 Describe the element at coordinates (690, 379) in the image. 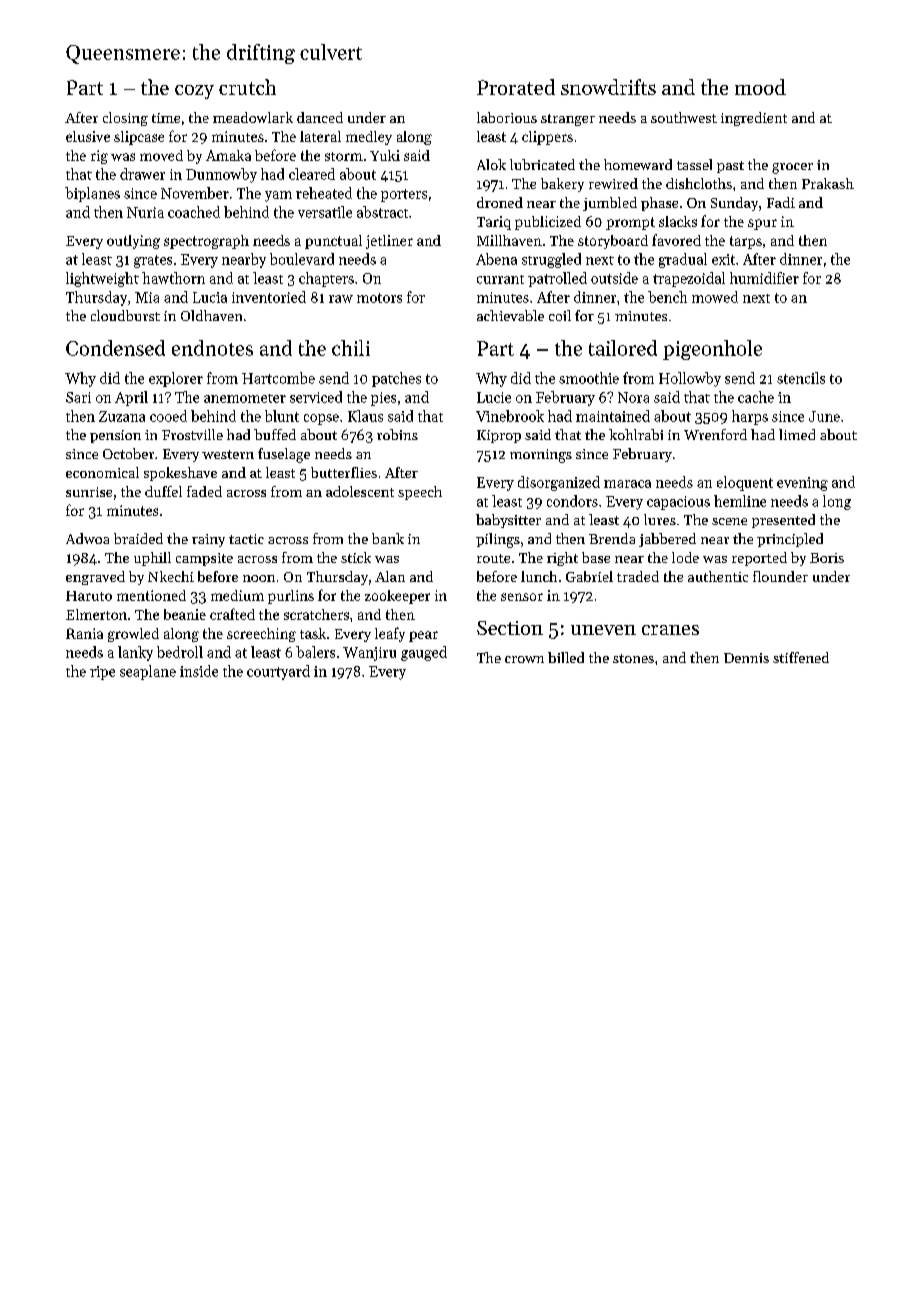

I see `Hollowby` at that location.
